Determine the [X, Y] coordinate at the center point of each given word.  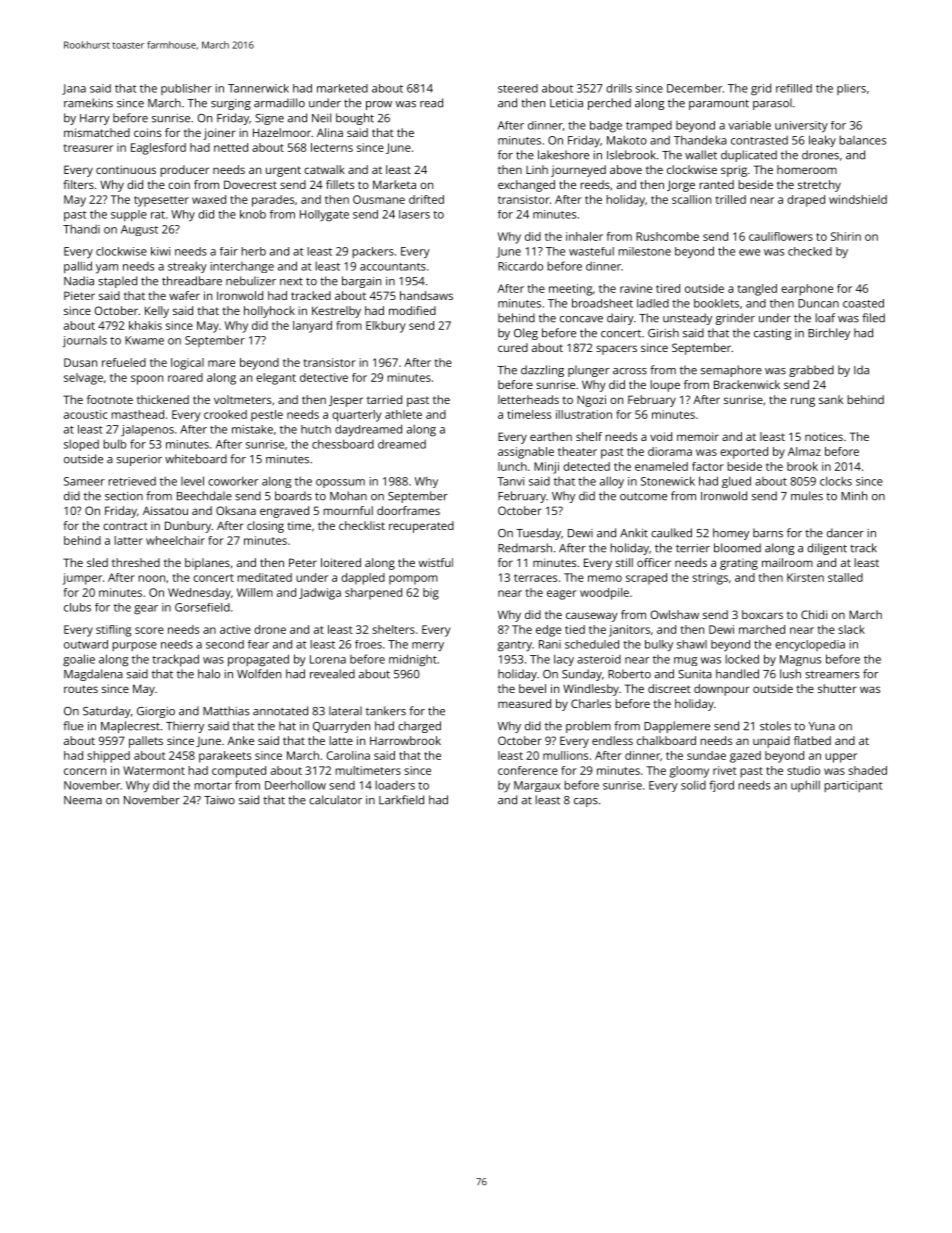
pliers [851, 89]
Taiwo [219, 800]
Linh [537, 169]
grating [739, 564]
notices [824, 436]
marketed [342, 88]
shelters [393, 629]
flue [73, 726]
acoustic [85, 414]
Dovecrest [250, 184]
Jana [74, 89]
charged [419, 727]
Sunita [695, 674]
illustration [584, 414]
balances [862, 140]
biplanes [207, 564]
